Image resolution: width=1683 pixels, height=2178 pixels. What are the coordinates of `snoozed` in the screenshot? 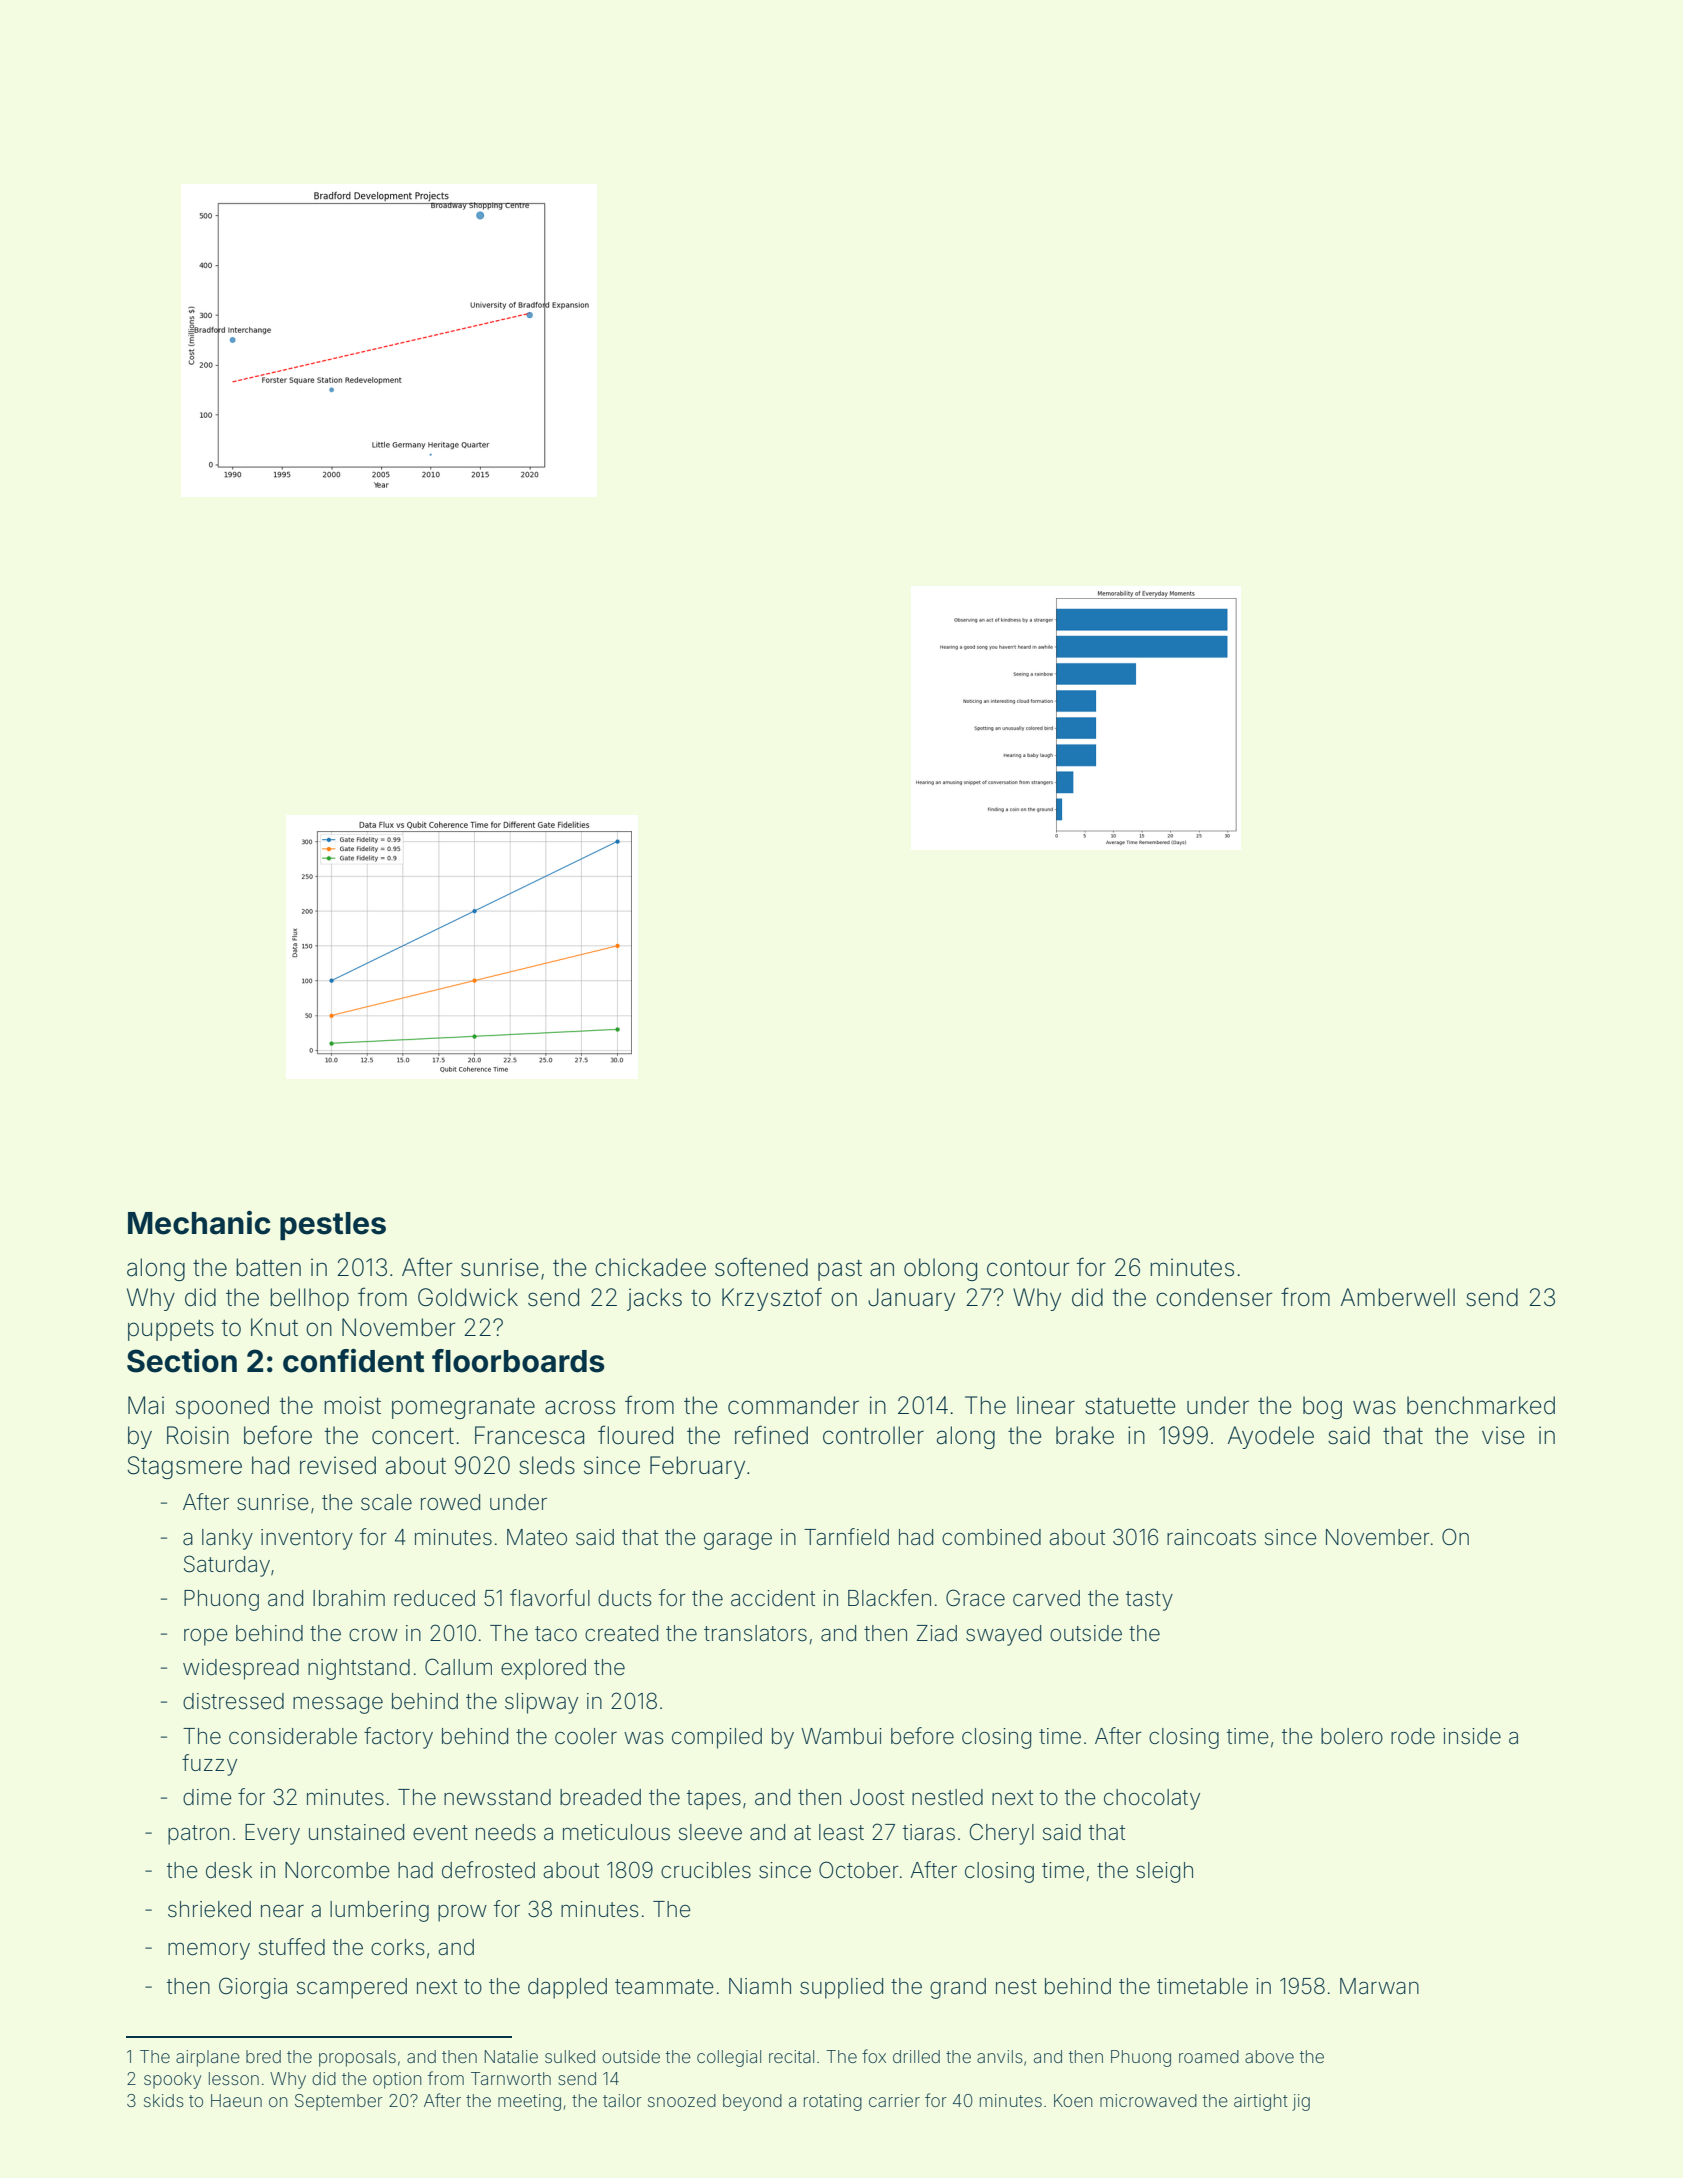 It's located at (682, 2100).
